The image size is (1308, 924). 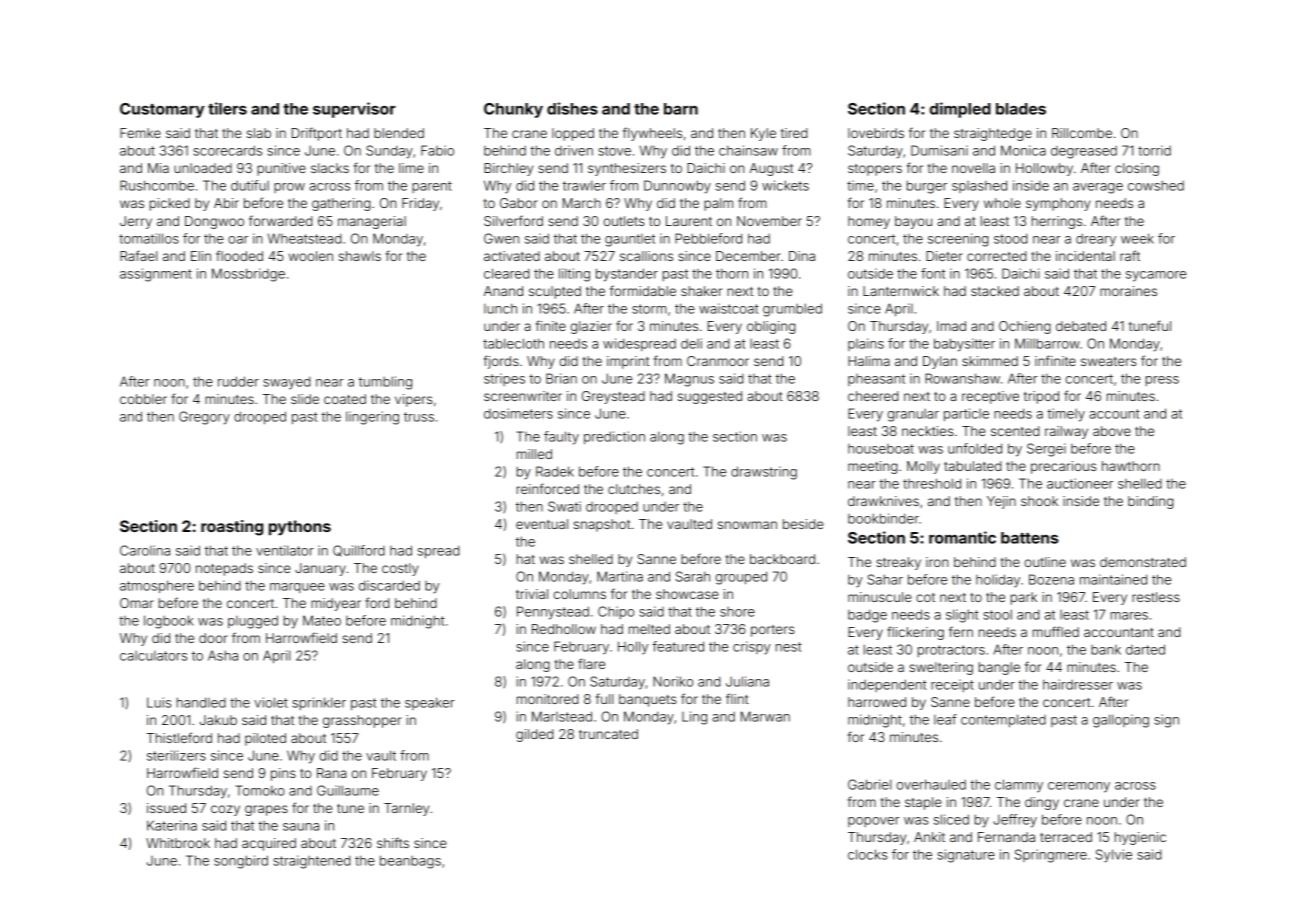 I want to click on dishes, so click(x=572, y=108).
